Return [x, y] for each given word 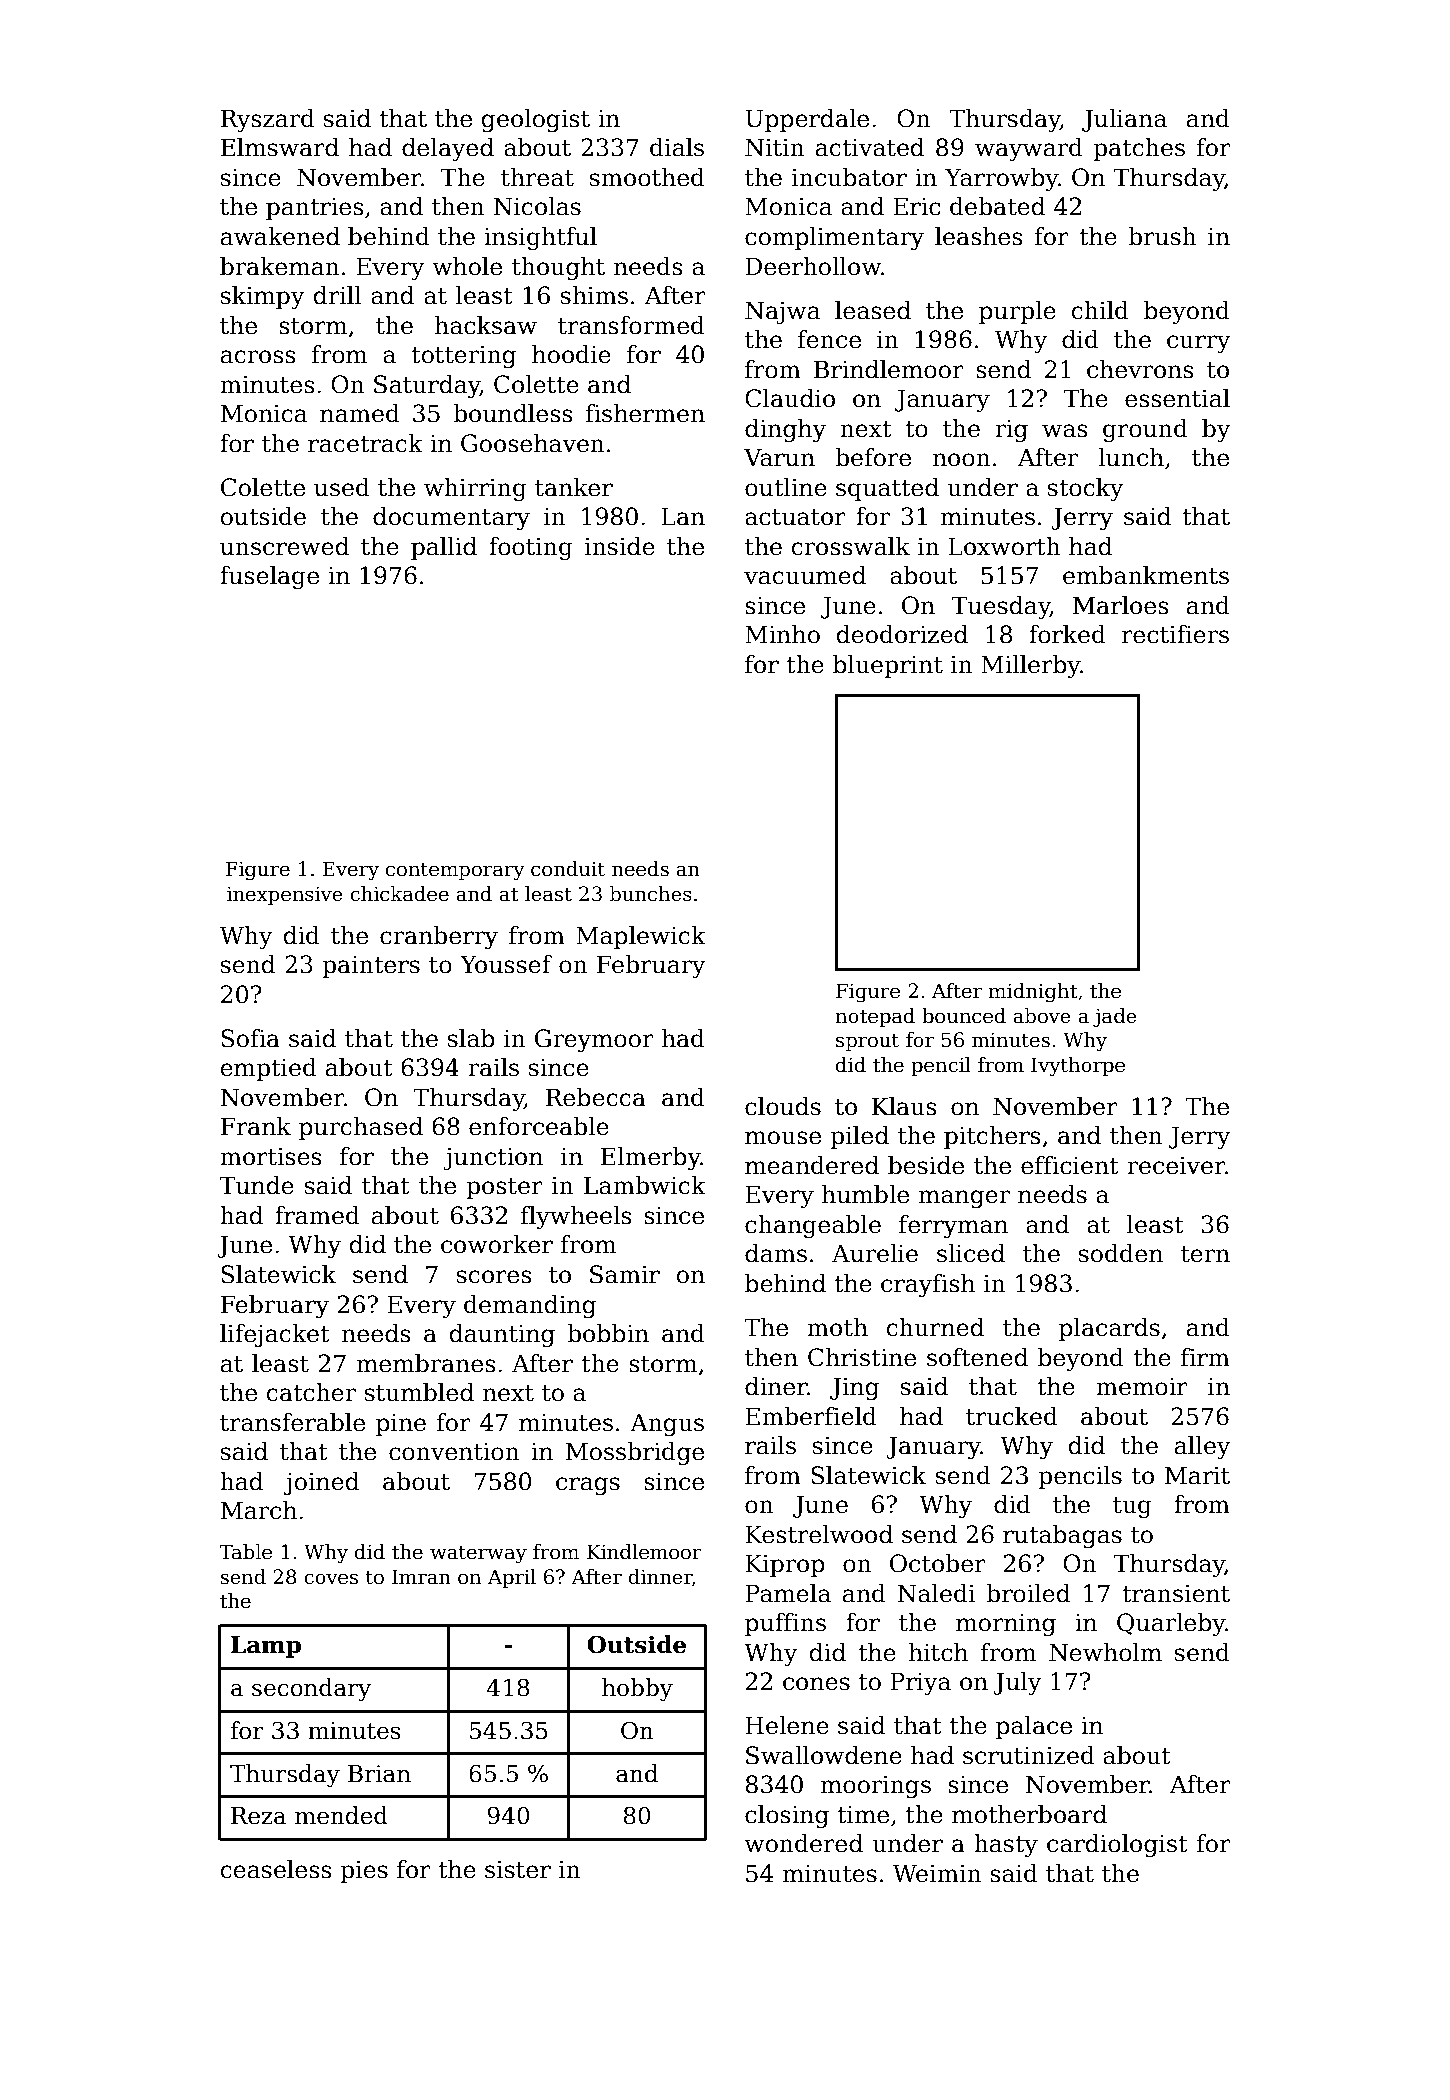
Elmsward [280, 147]
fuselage [269, 577]
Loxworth [1004, 546]
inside [620, 546]
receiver [1176, 1165]
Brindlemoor [889, 369]
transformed [631, 325]
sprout [867, 1042]
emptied [269, 1069]
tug [1132, 1507]
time [863, 1815]
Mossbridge [635, 1453]
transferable [292, 1422]
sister [518, 1869]
